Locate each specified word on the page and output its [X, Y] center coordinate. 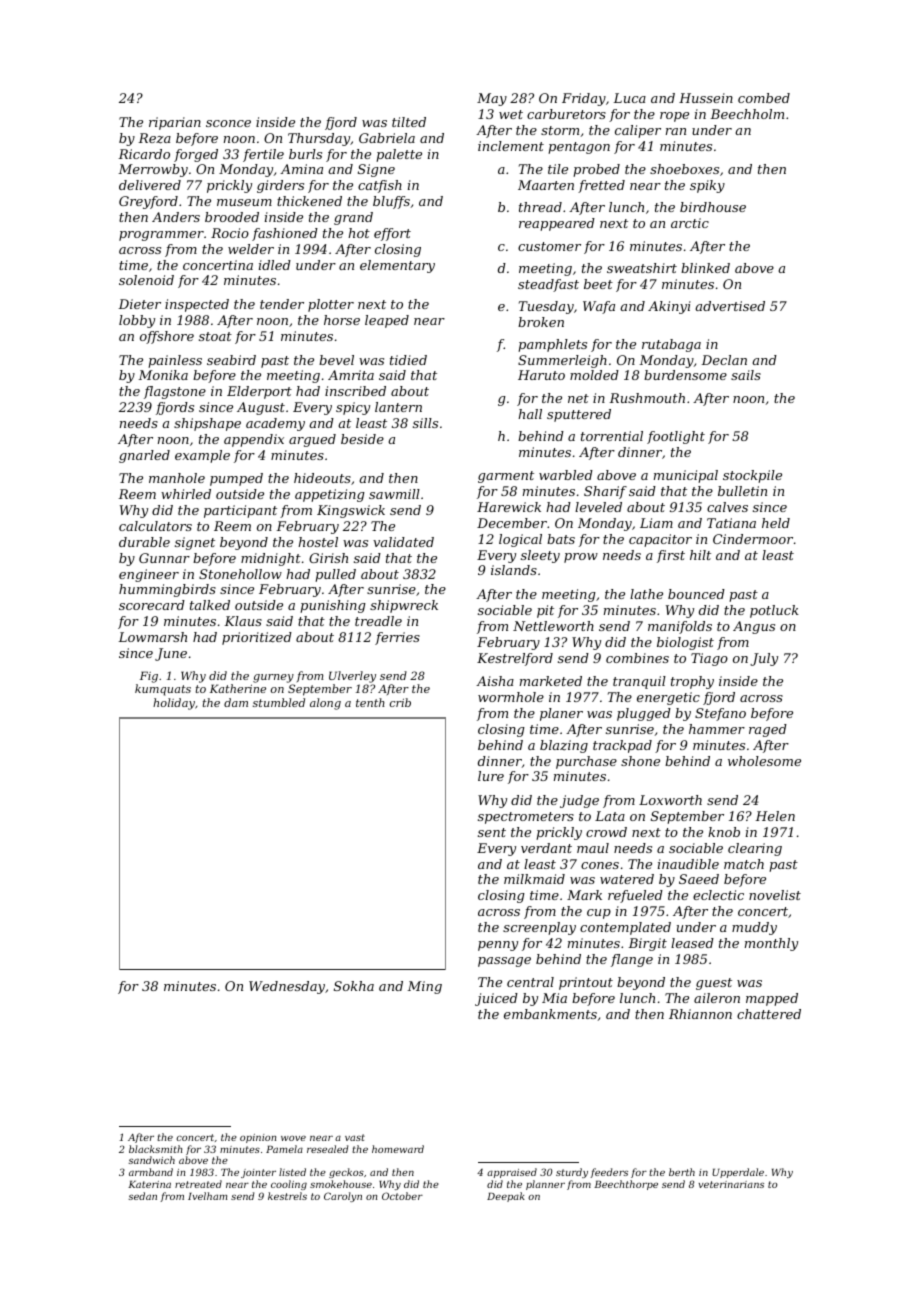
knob [724, 832]
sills [425, 423]
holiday [174, 704]
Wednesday [287, 987]
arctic [690, 223]
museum [244, 202]
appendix [254, 440]
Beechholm [747, 114]
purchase [586, 762]
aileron [717, 998]
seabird [231, 360]
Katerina [149, 1184]
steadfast [548, 285]
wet [511, 114]
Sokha [354, 986]
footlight [676, 437]
